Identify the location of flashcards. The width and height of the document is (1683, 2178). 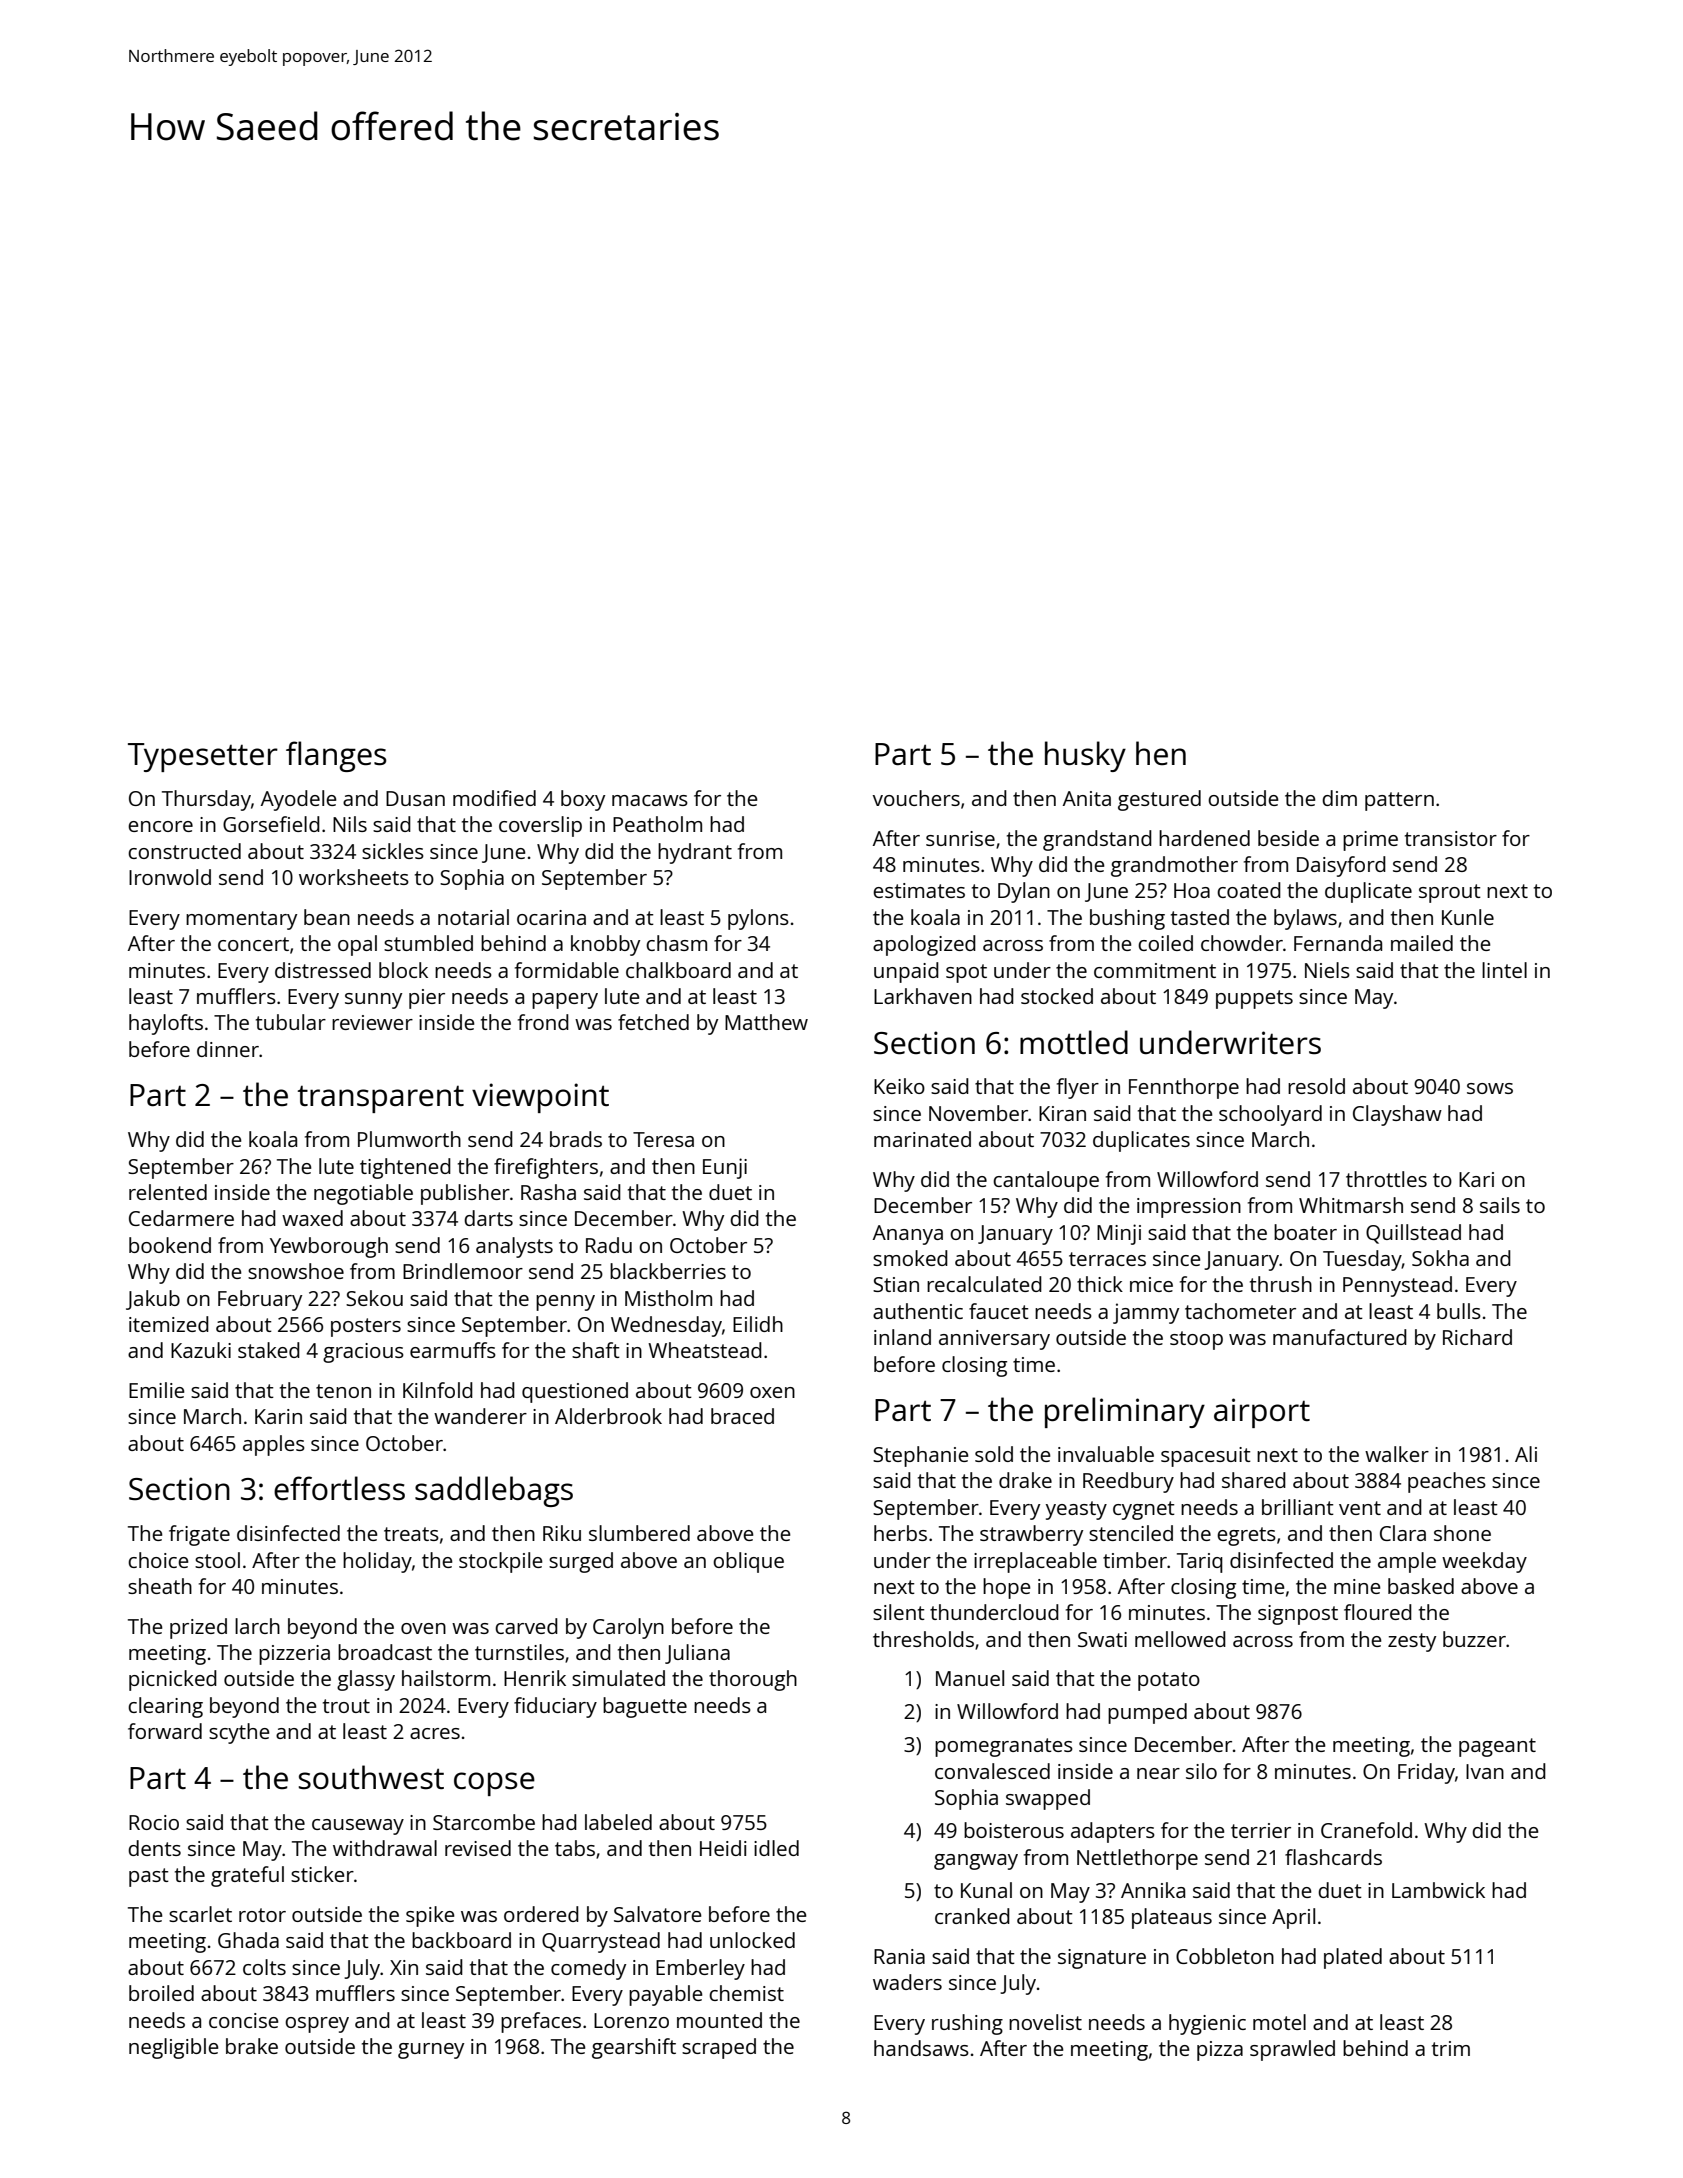
(1333, 1857).
